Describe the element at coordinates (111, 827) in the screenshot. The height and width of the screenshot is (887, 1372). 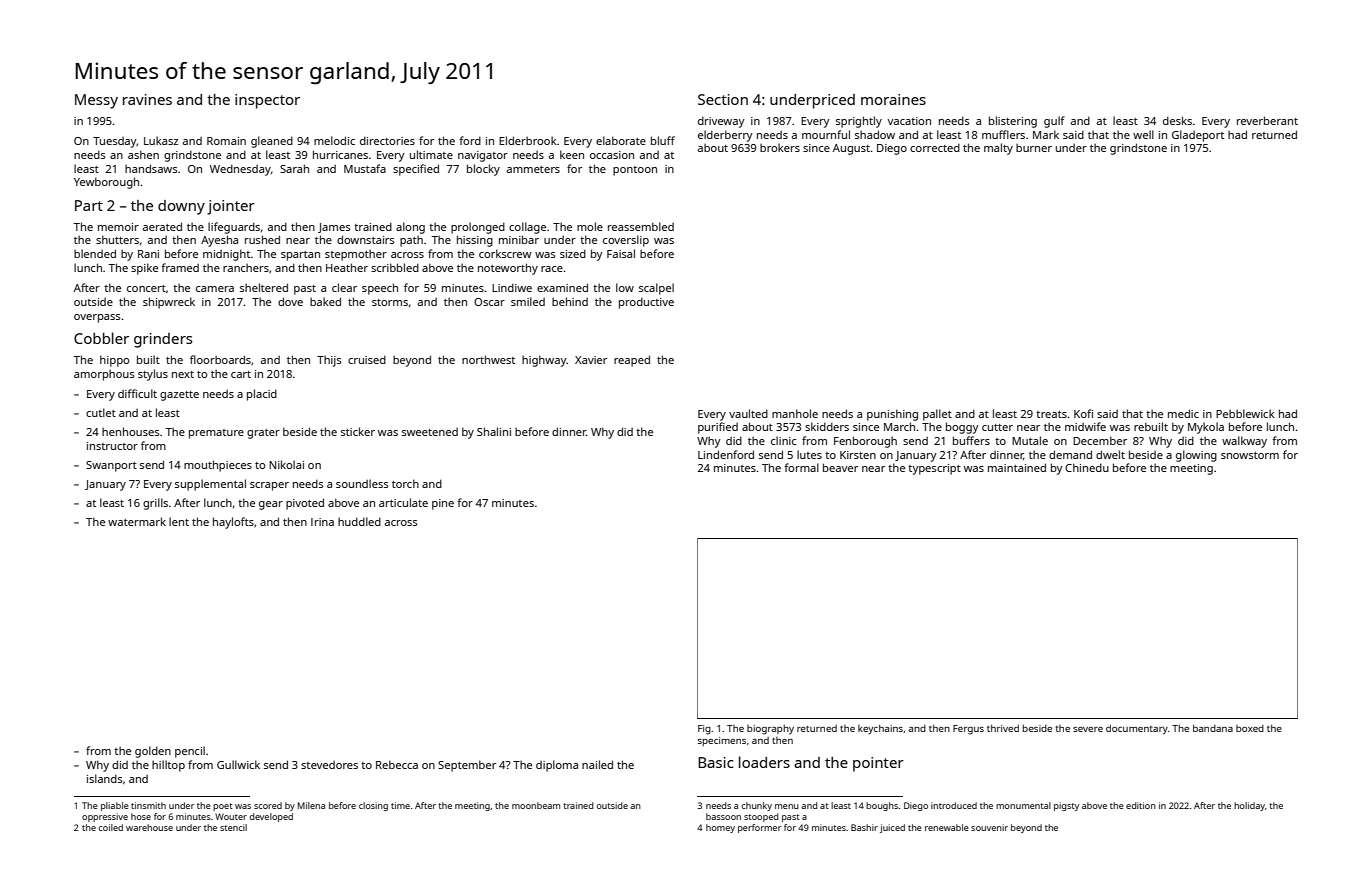
I see `coiled` at that location.
